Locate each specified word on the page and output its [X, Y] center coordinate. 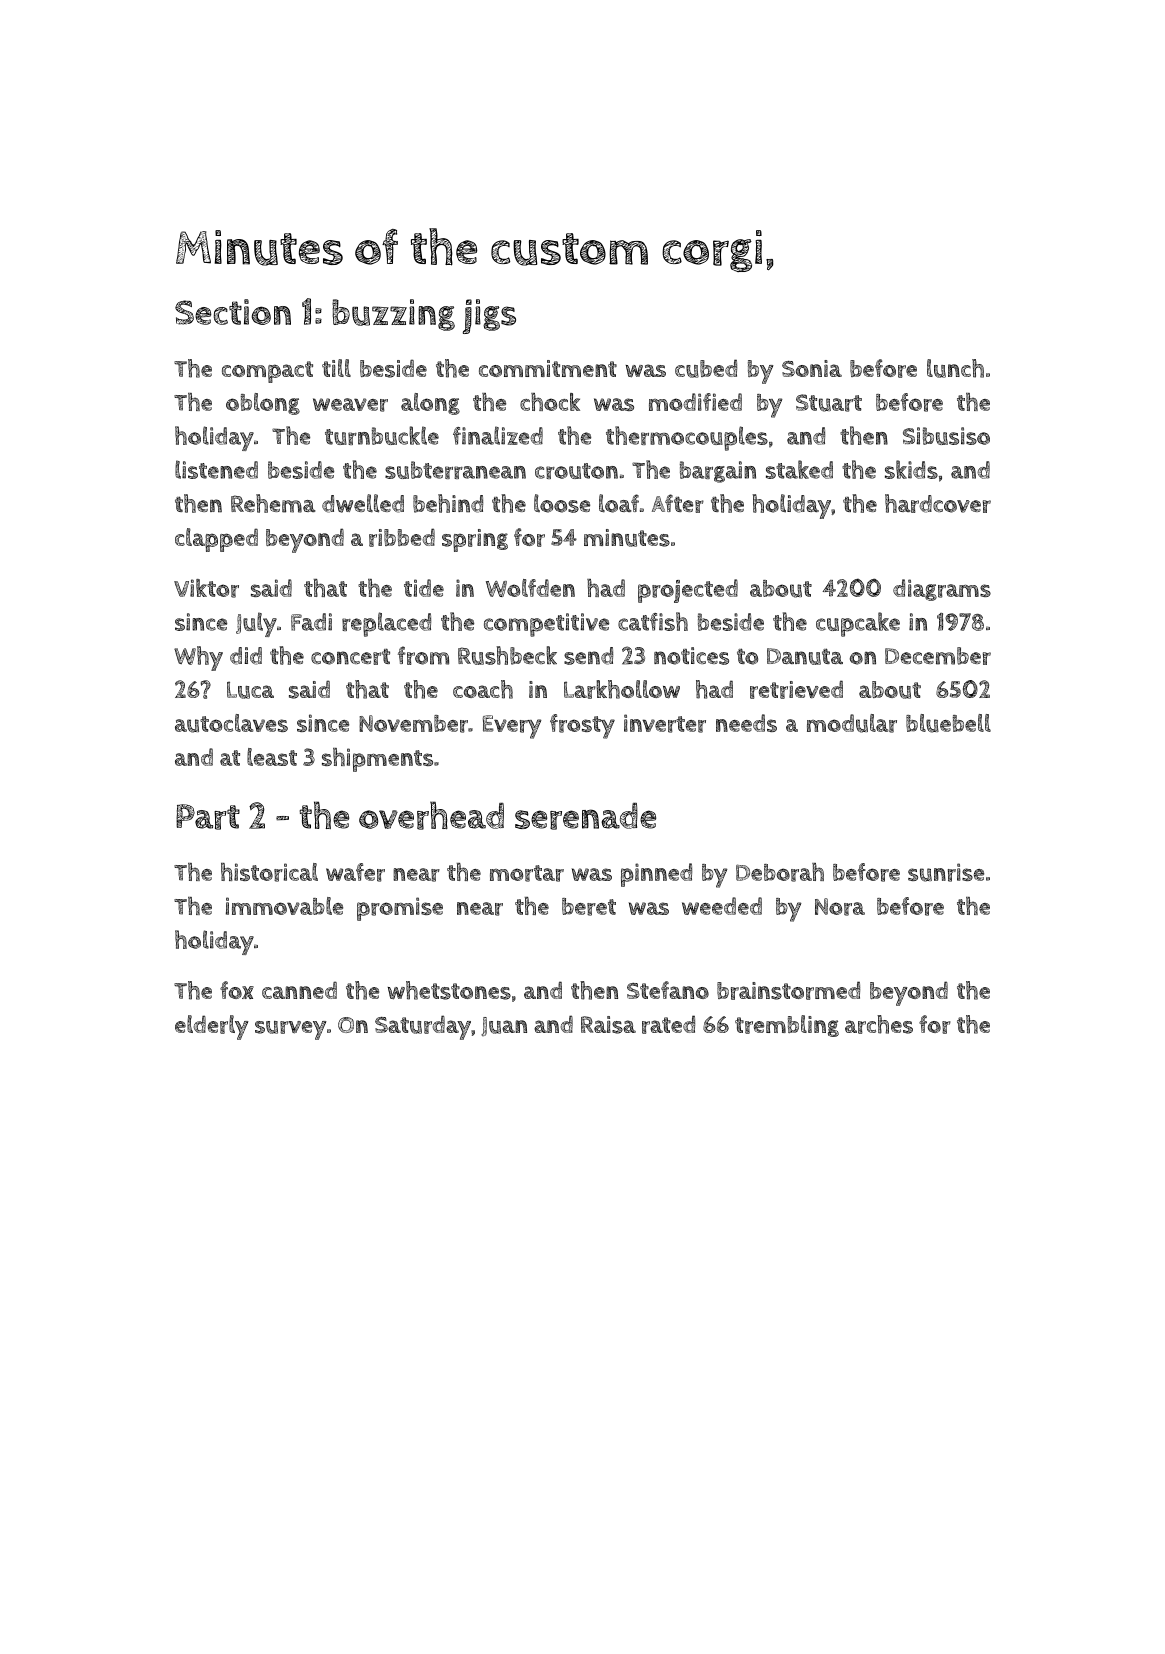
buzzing [393, 315]
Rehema [273, 503]
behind [448, 503]
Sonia [812, 368]
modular [852, 723]
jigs [489, 316]
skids [911, 469]
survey [291, 1030]
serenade [585, 816]
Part [208, 817]
